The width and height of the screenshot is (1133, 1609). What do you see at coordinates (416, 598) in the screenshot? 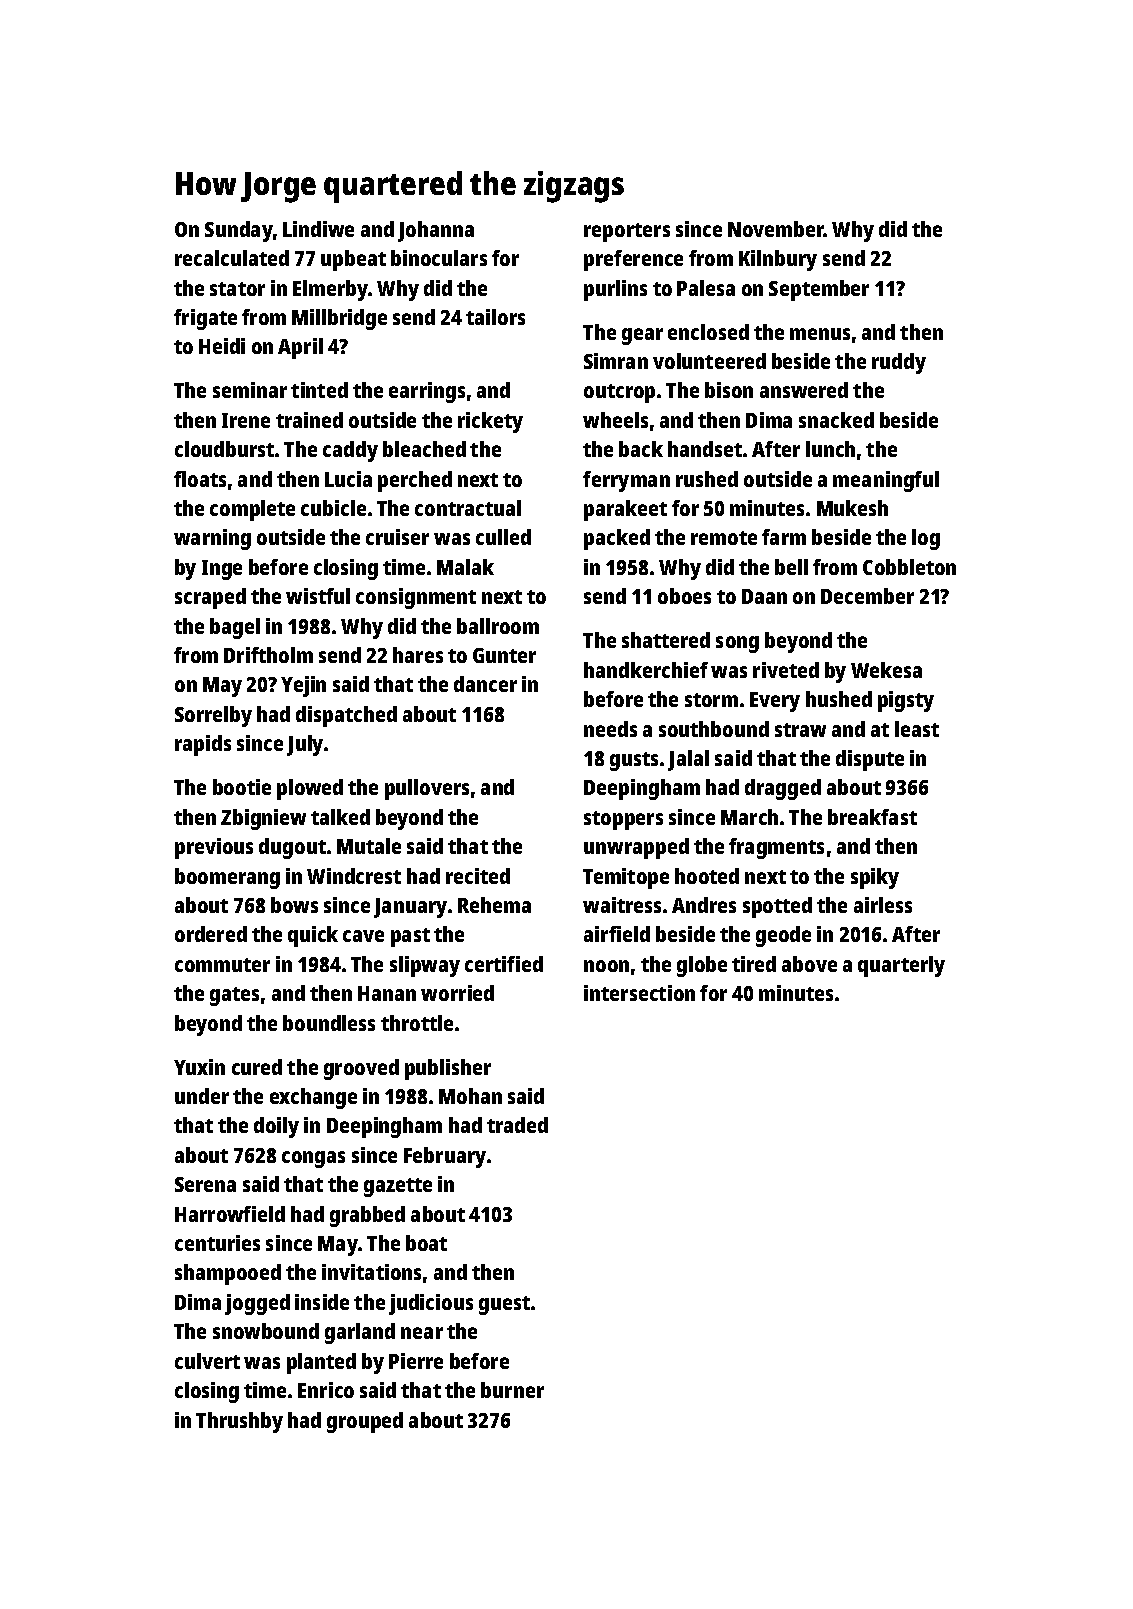
I see `consignment` at bounding box center [416, 598].
